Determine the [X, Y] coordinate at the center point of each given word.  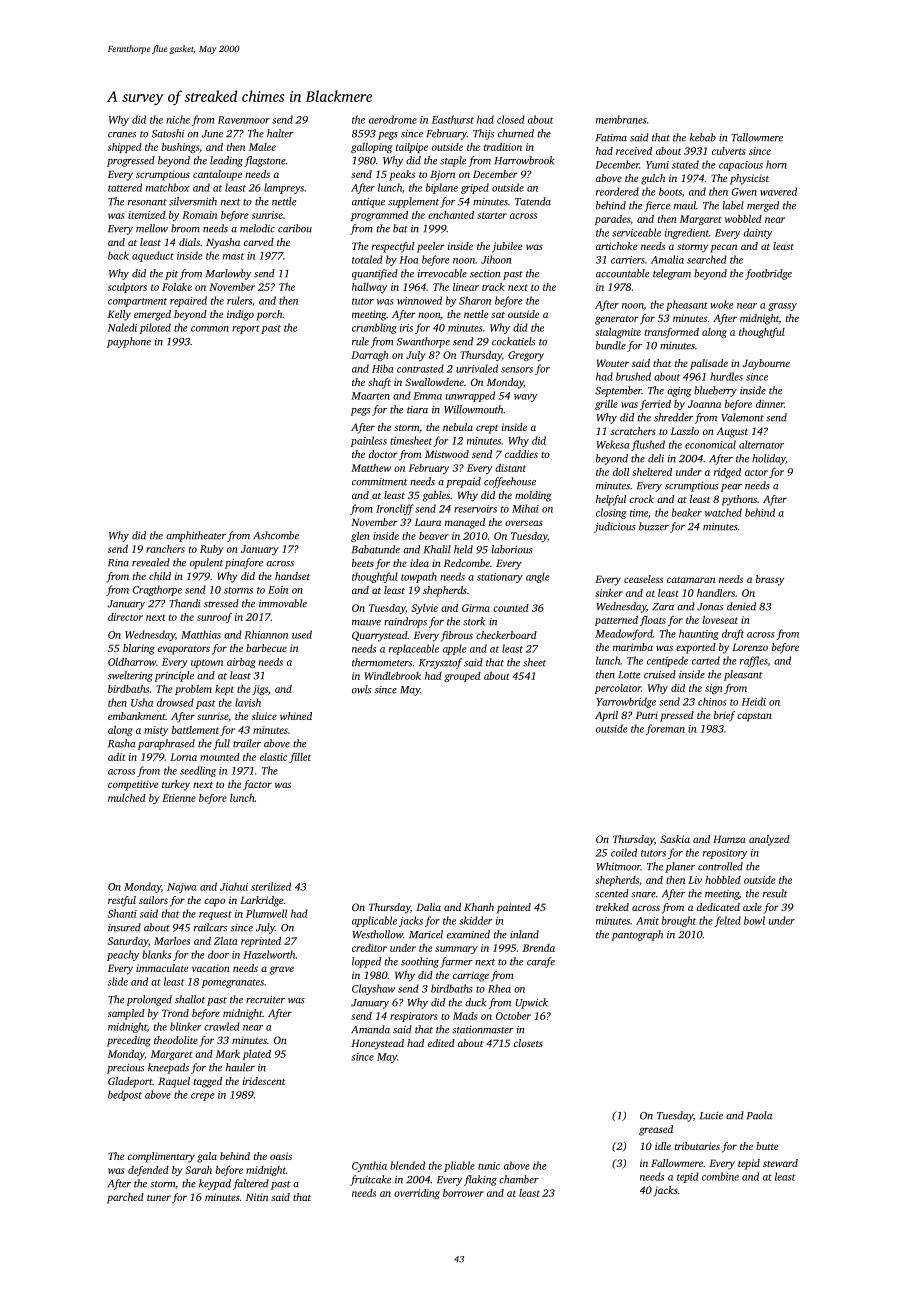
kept [224, 690]
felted [727, 921]
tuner [159, 1198]
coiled [624, 852]
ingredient [687, 233]
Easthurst [453, 119]
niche [178, 119]
